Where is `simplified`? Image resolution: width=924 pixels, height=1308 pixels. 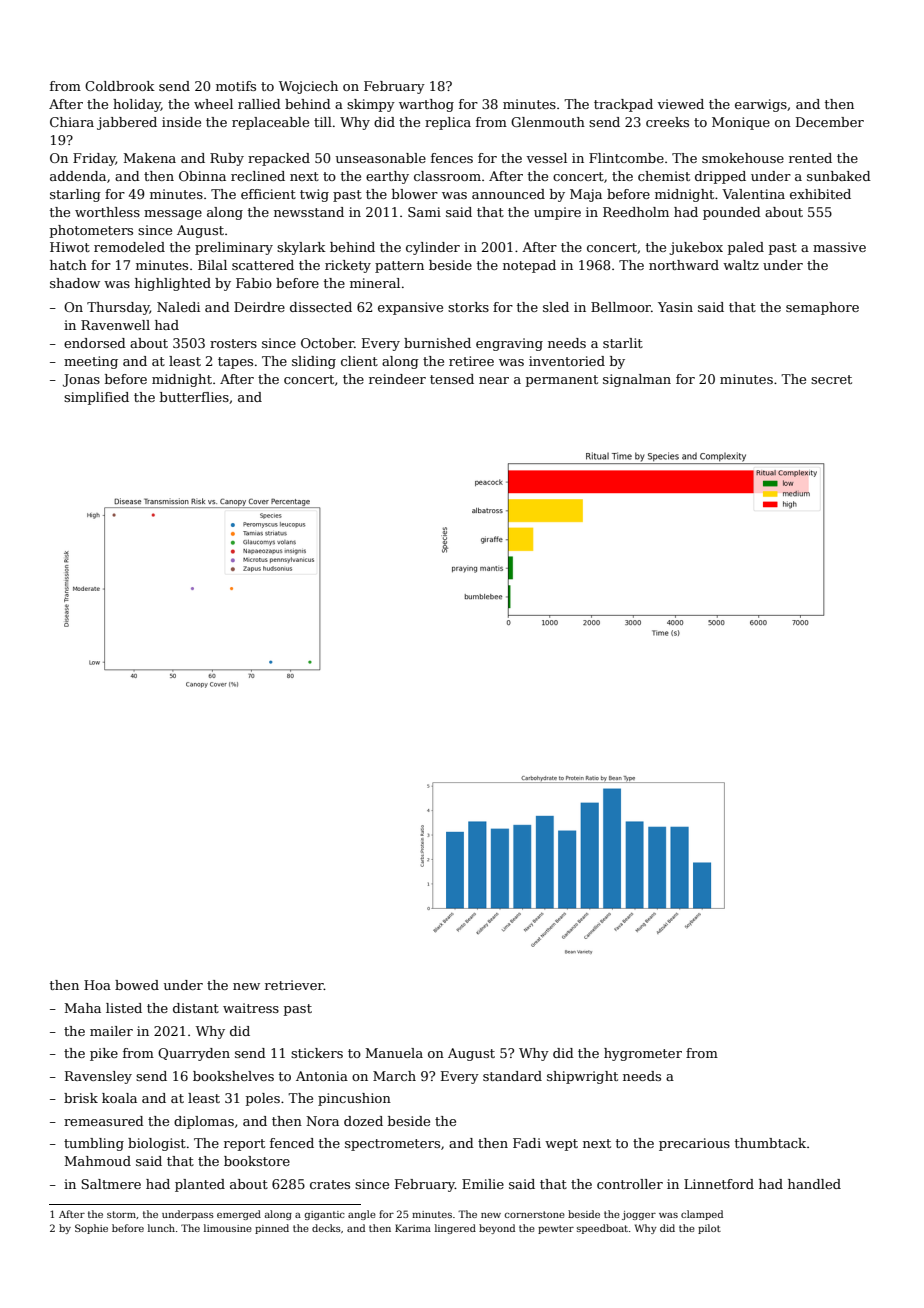
simplified is located at coordinates (96, 398).
